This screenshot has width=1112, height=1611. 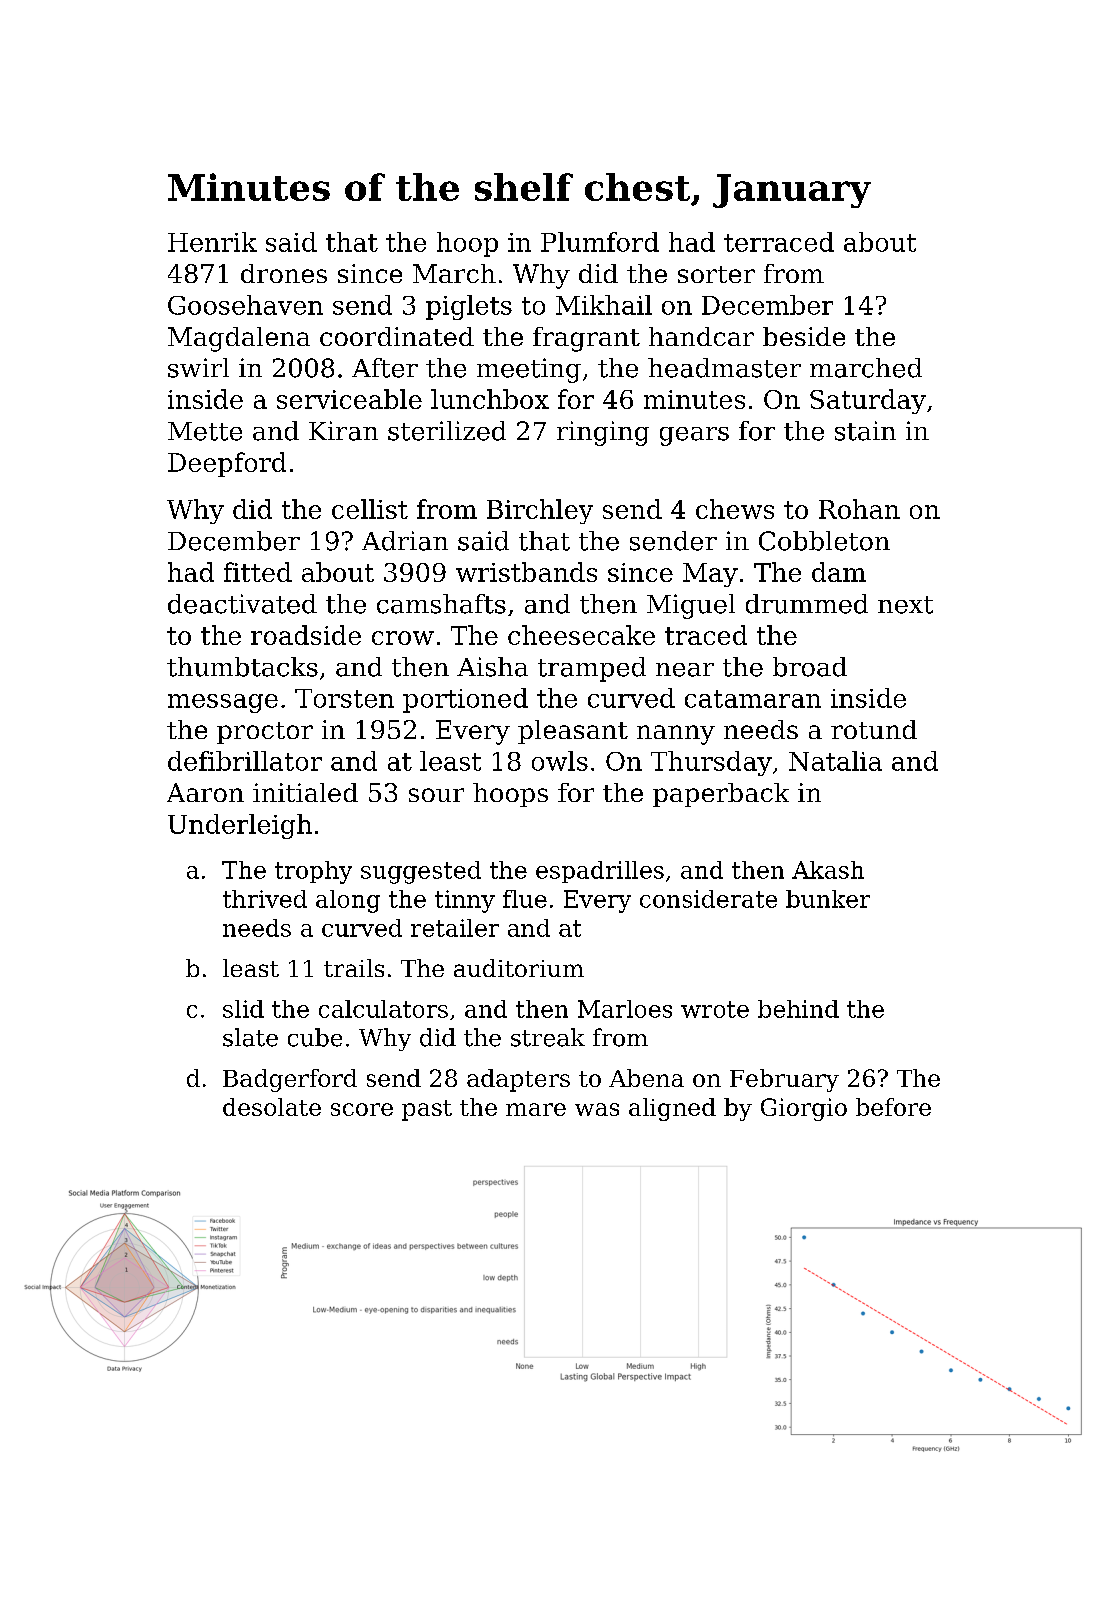 What do you see at coordinates (600, 242) in the screenshot?
I see `Plumford` at bounding box center [600, 242].
